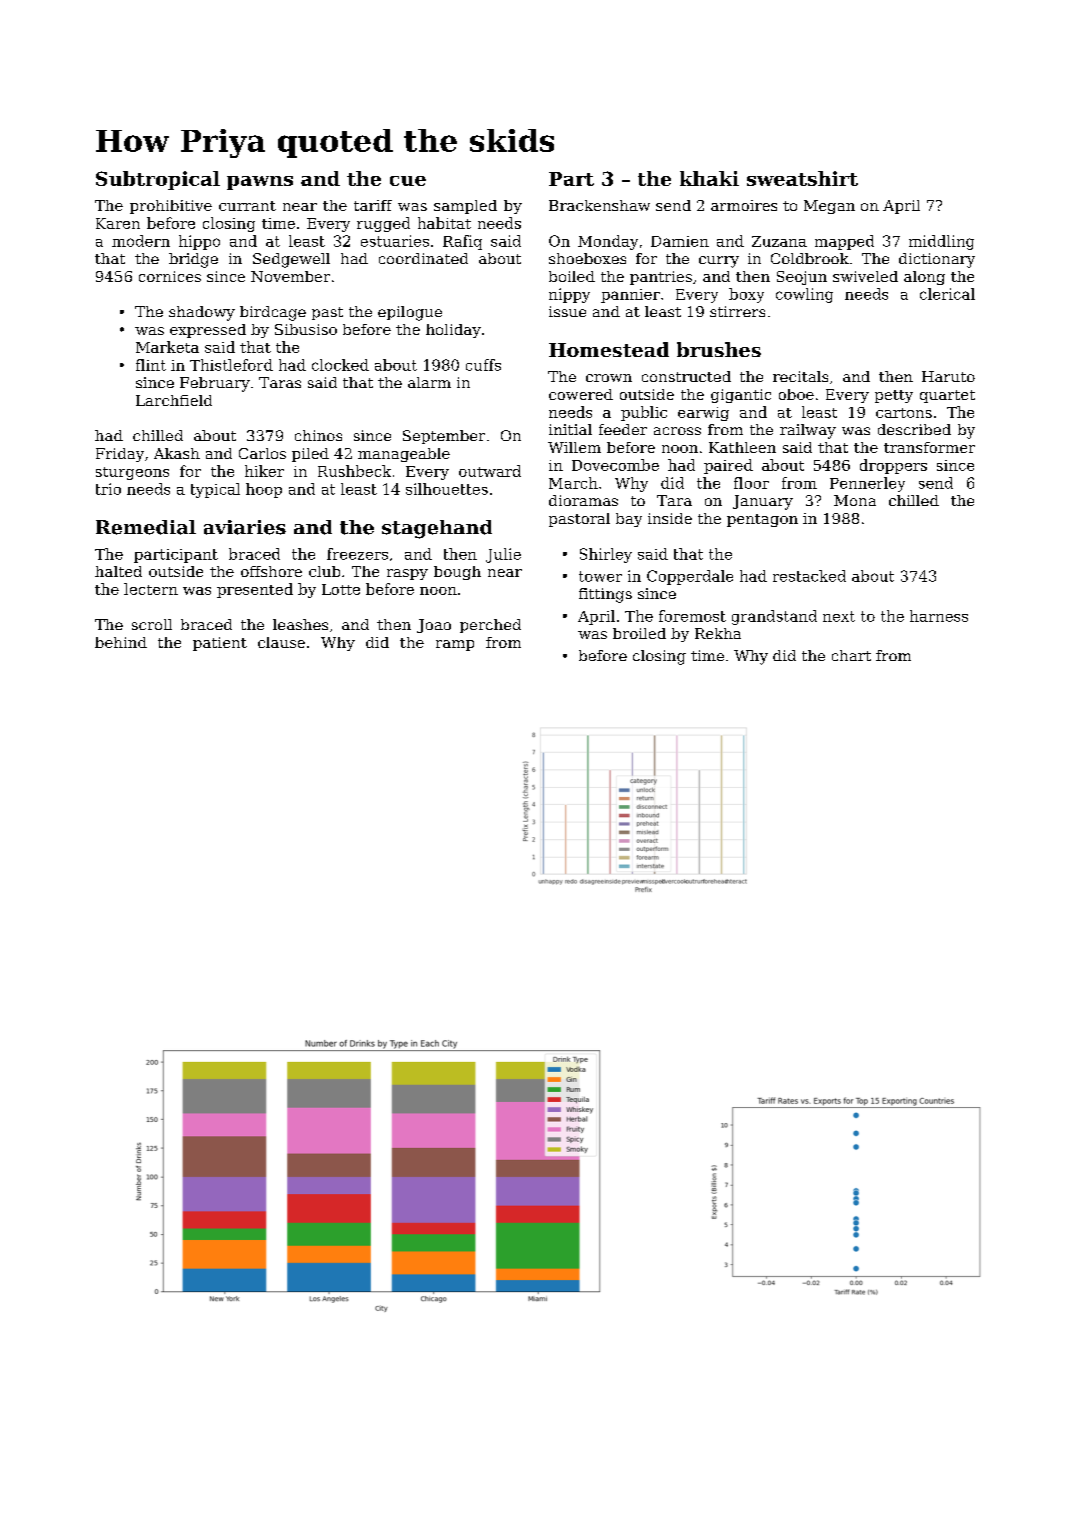 This screenshot has height=1520, width=1070. Describe the element at coordinates (408, 181) in the screenshot. I see `cue` at that location.
